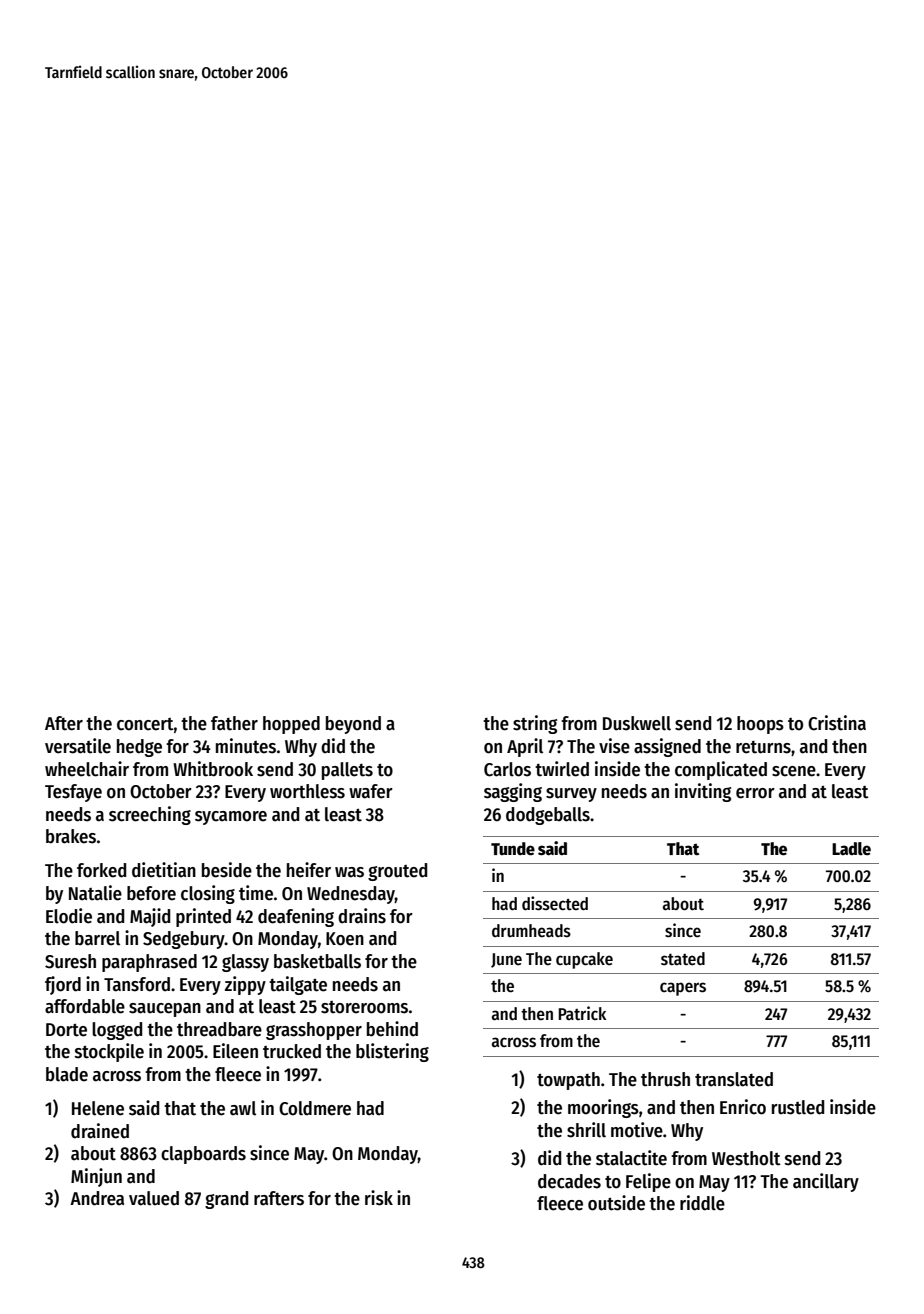 This document has height=1314, width=924. I want to click on forked, so click(101, 870).
